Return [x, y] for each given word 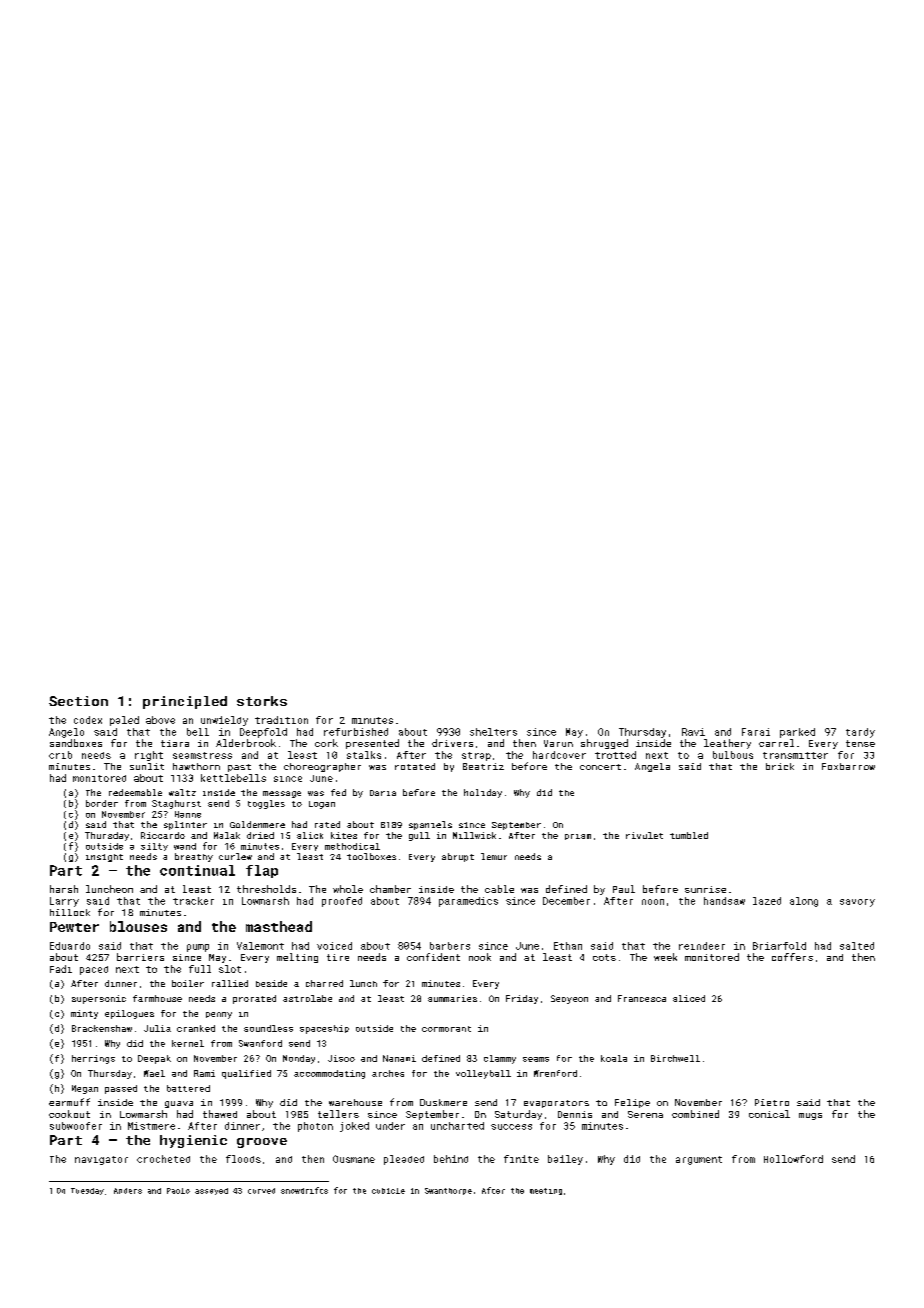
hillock [70, 912]
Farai [756, 732]
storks [262, 701]
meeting [546, 1191]
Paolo [178, 1191]
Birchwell [675, 1058]
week [665, 957]
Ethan [568, 946]
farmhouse [157, 998]
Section [78, 701]
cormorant [446, 1029]
